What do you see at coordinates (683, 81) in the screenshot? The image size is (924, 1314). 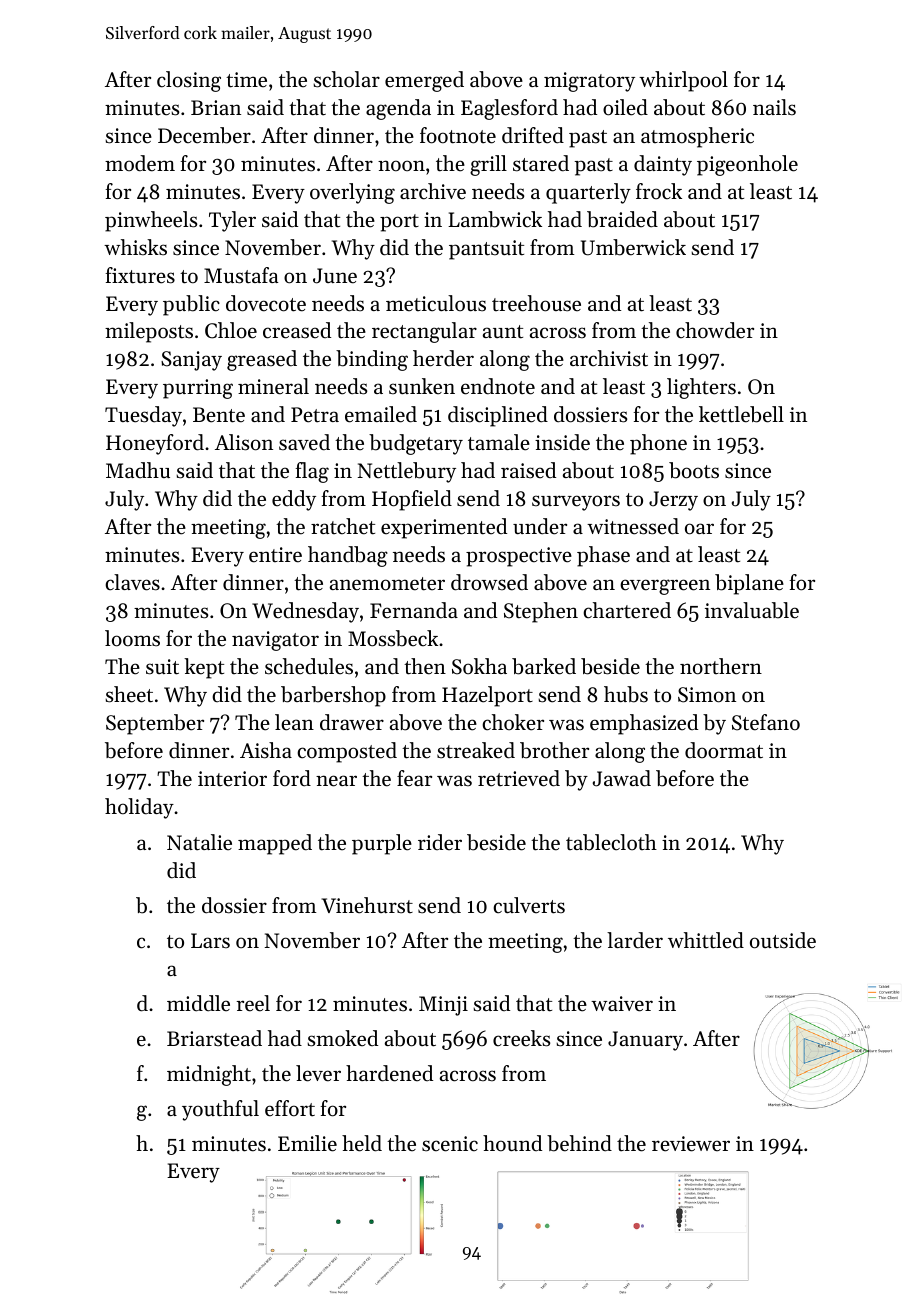 I see `whirlpool` at bounding box center [683, 81].
